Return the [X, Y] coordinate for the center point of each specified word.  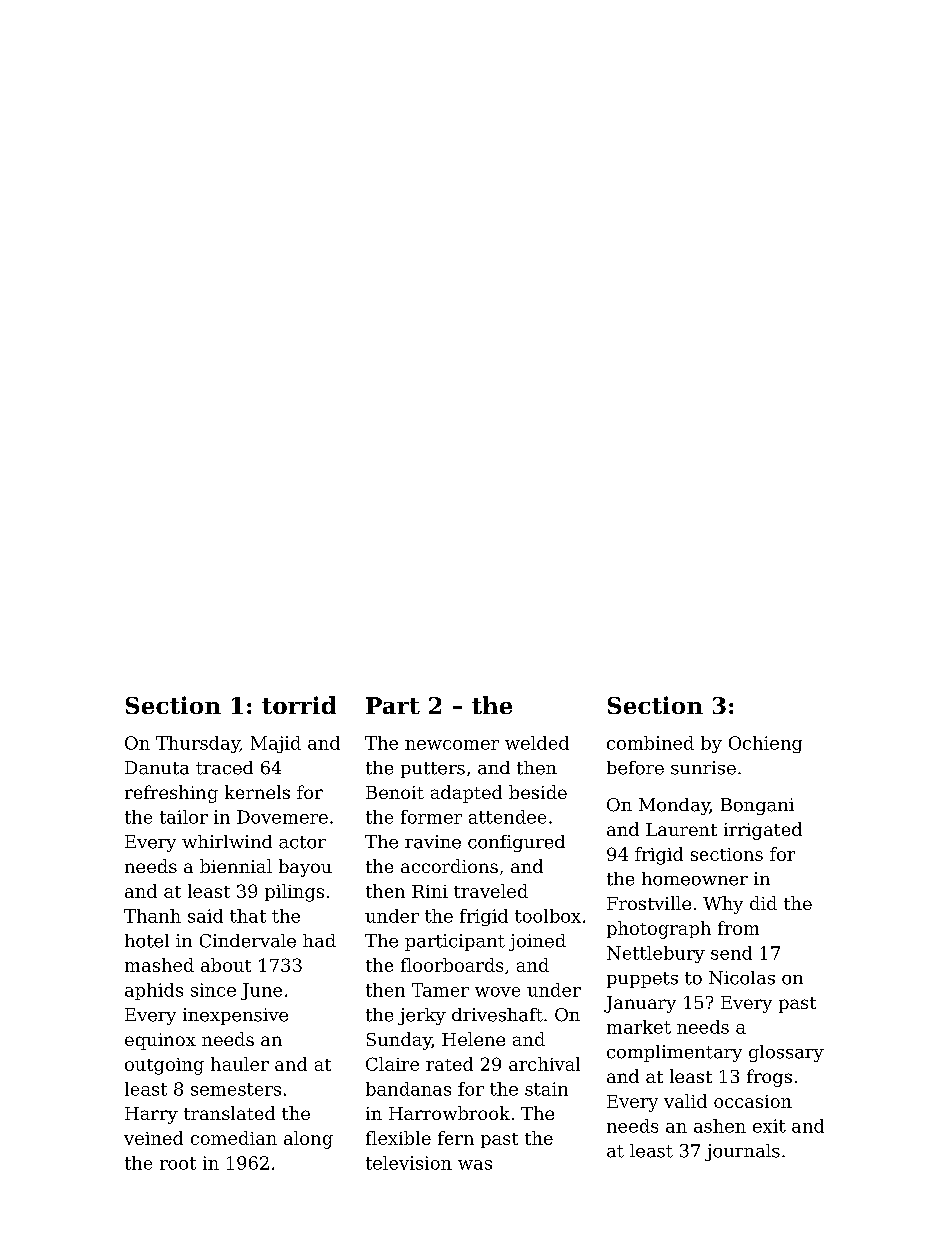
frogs [769, 1078]
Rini [430, 891]
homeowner [695, 879]
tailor [184, 817]
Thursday [198, 744]
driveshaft [497, 1015]
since [213, 990]
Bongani [757, 806]
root [178, 1163]
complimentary [674, 1053]
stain [546, 1089]
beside [538, 792]
